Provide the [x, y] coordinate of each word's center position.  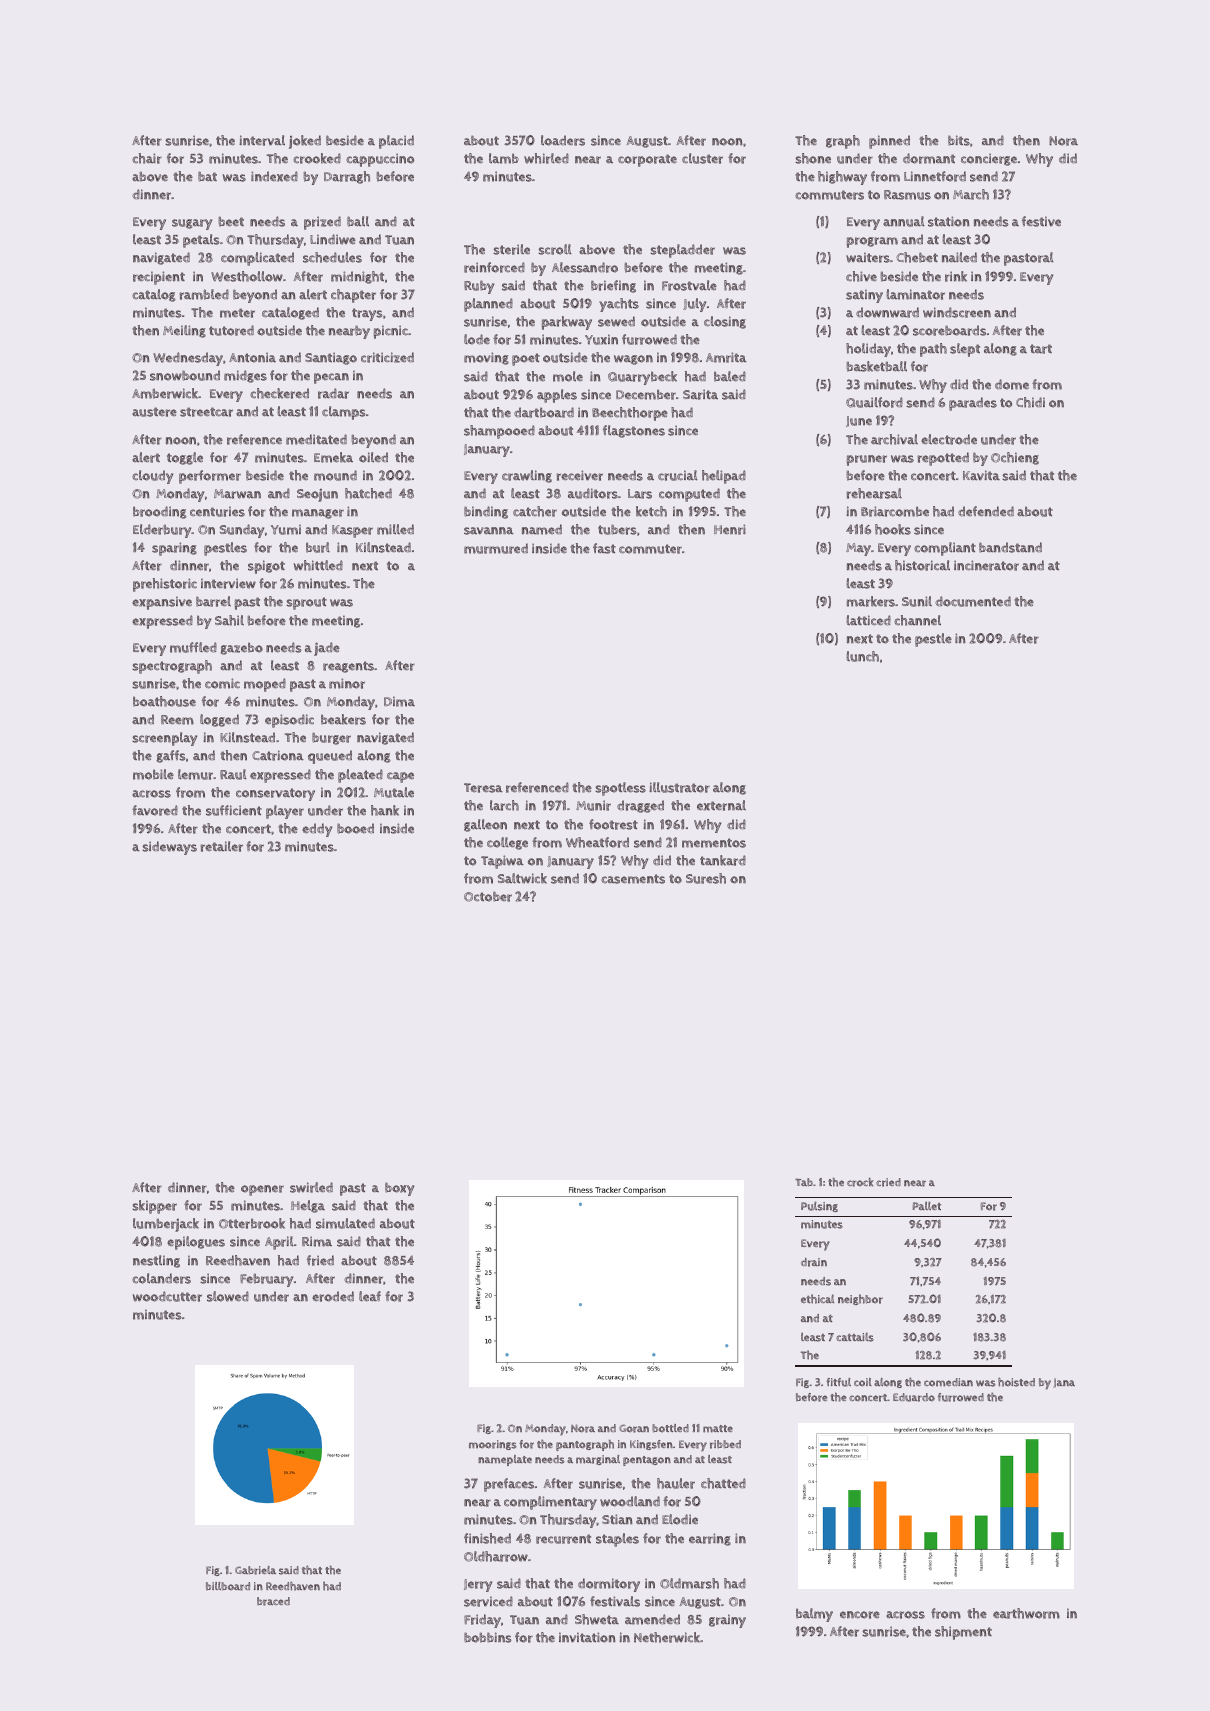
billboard [228, 1586]
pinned [889, 142]
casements [633, 879]
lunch [863, 656]
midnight [357, 277]
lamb [504, 158]
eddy [317, 830]
